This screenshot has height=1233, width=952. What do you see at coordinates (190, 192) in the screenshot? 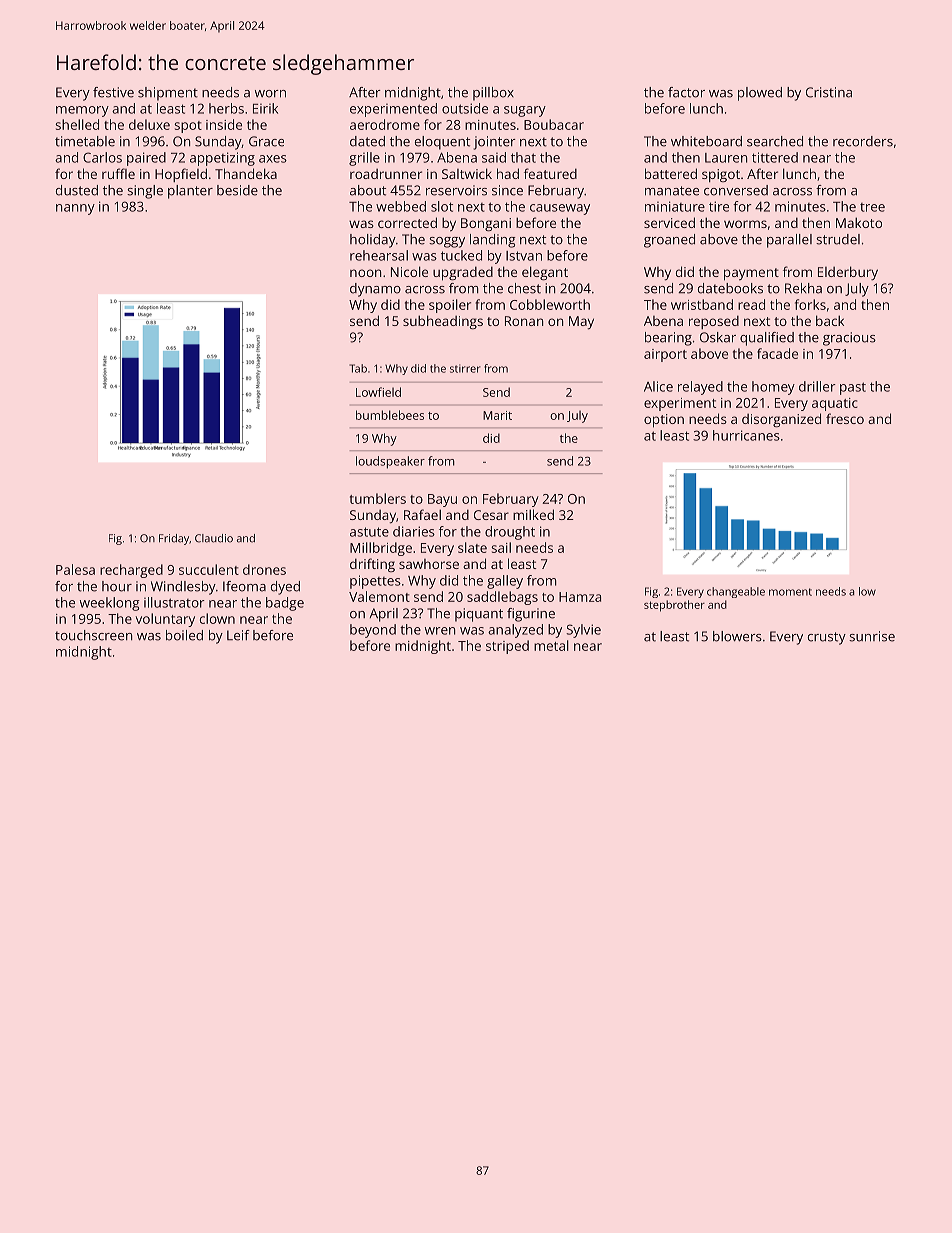
I see `planter` at bounding box center [190, 192].
